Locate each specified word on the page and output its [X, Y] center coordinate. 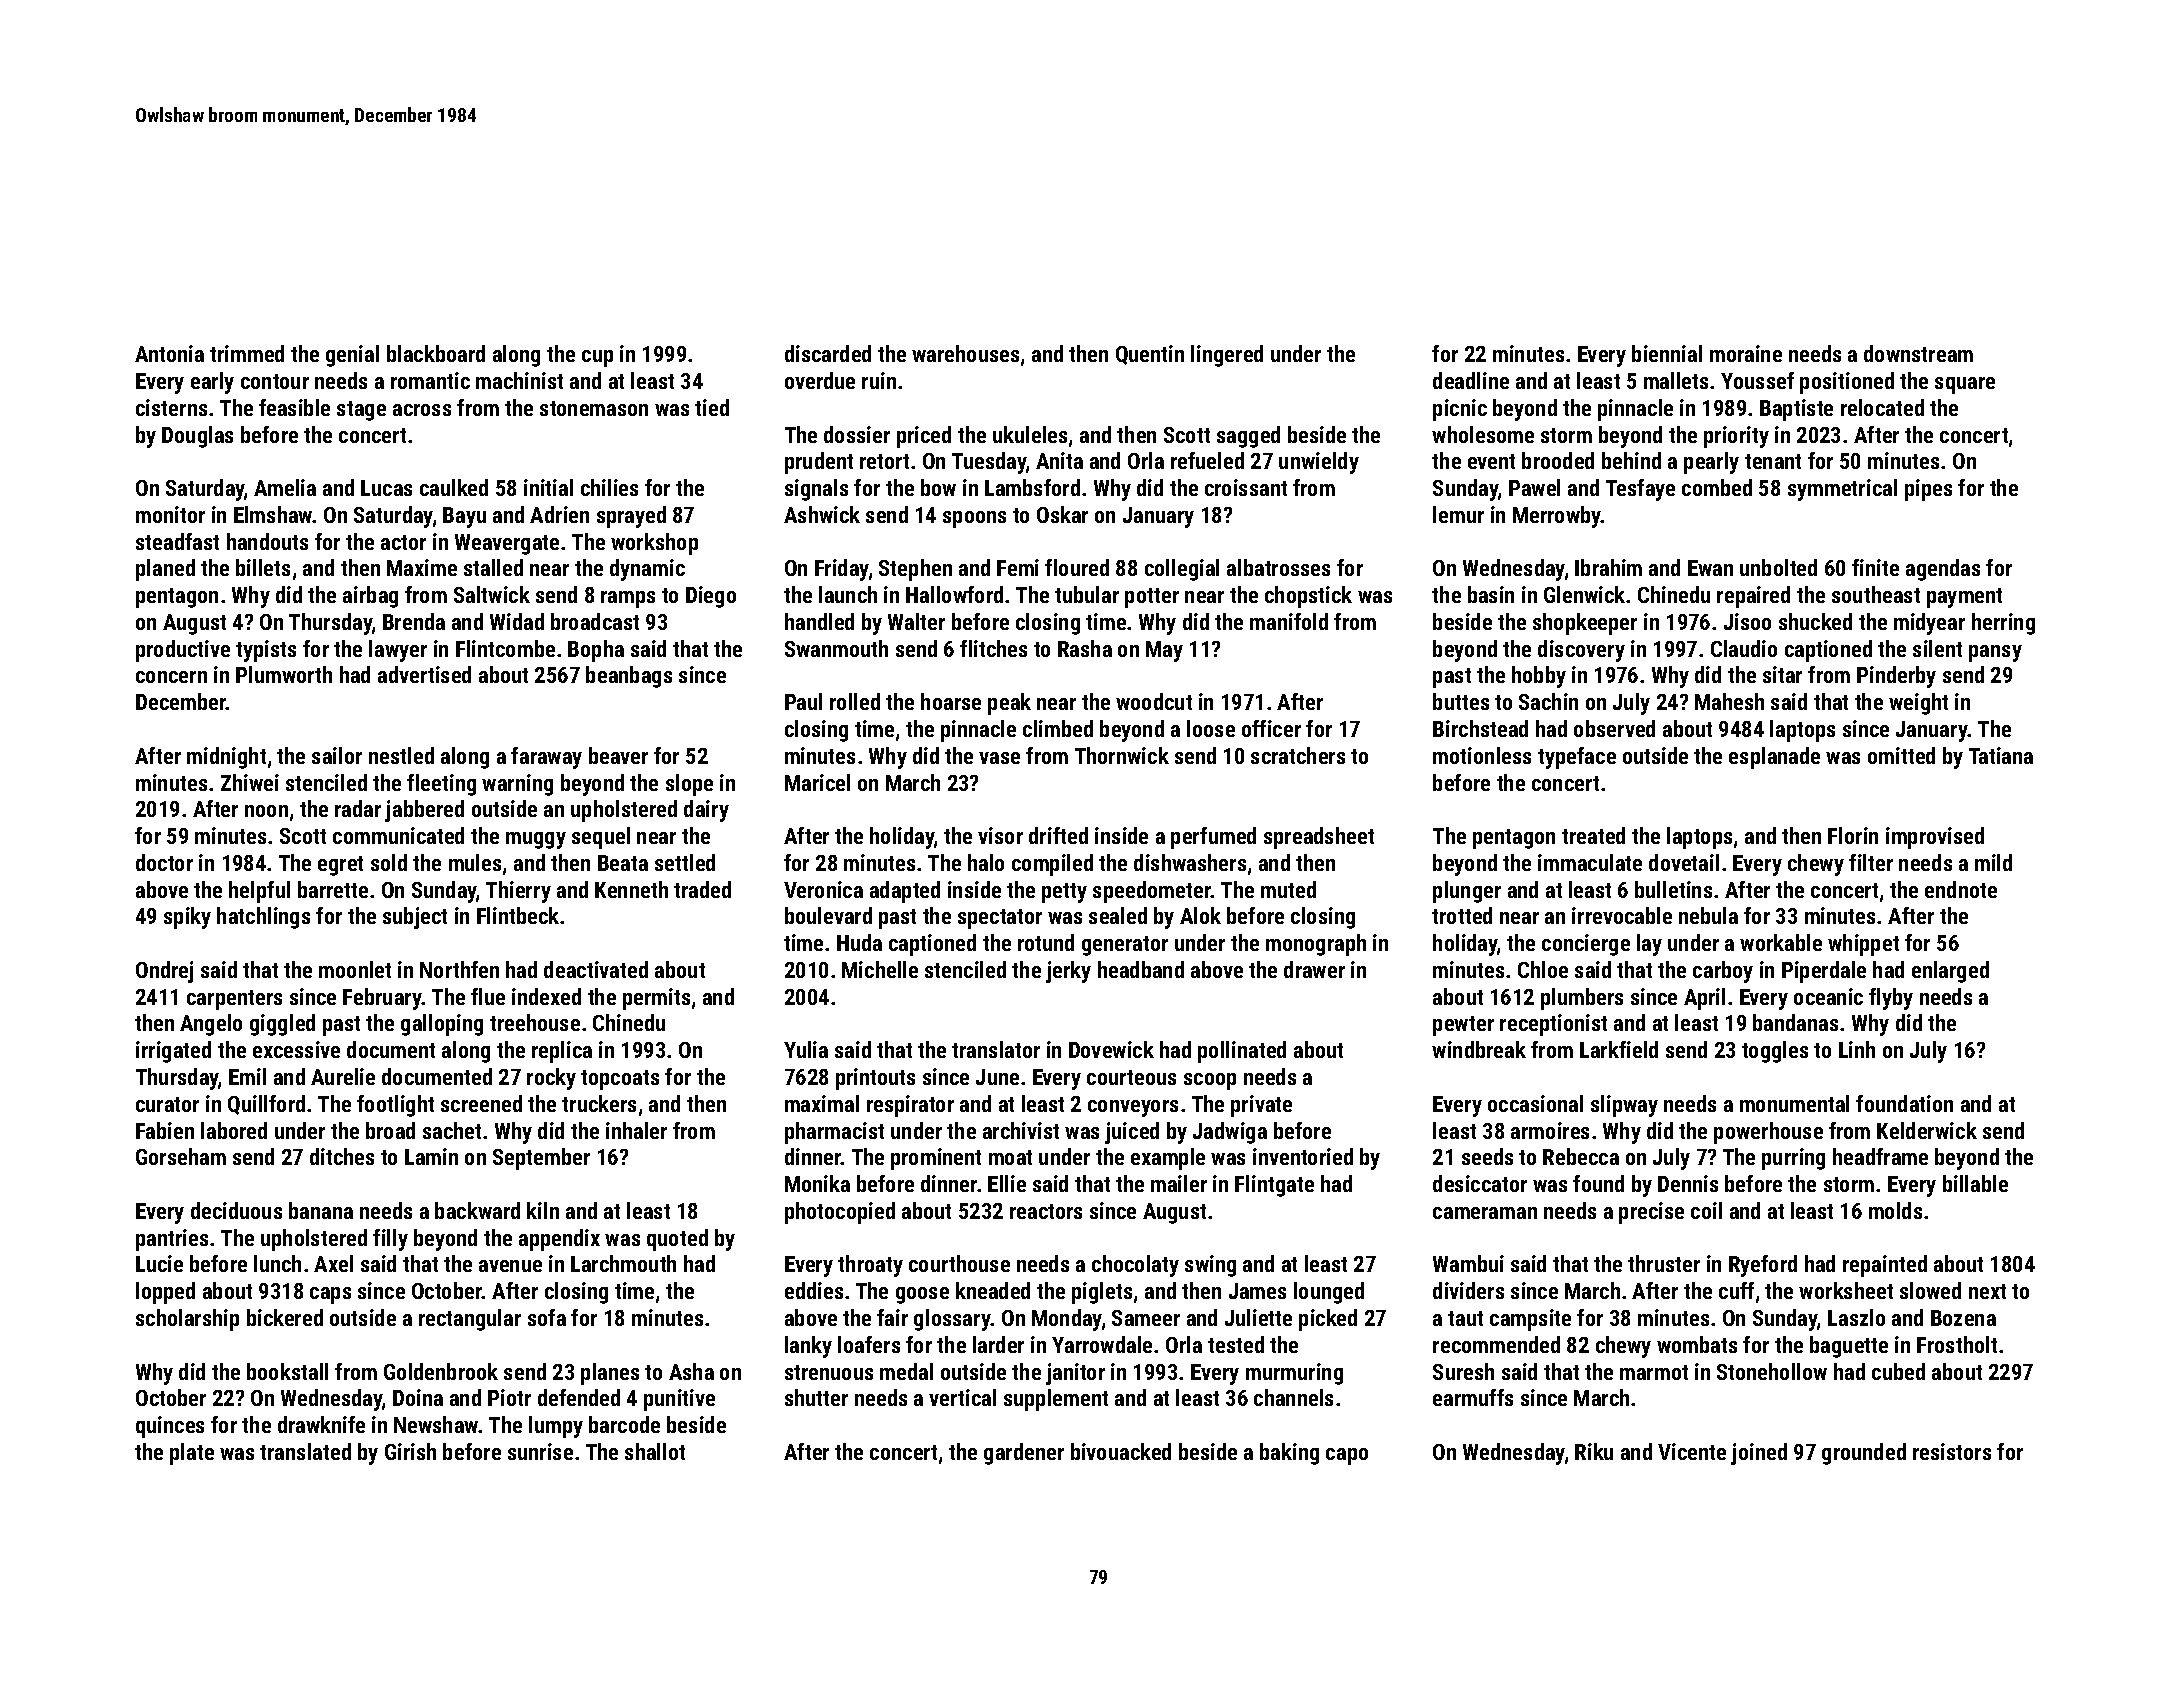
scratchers [1298, 755]
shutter [816, 1397]
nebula [1708, 915]
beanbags [629, 677]
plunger [1467, 892]
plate [192, 1454]
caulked [454, 487]
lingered [1227, 356]
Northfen [459, 969]
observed [1614, 728]
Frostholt [1957, 1344]
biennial [1667, 353]
